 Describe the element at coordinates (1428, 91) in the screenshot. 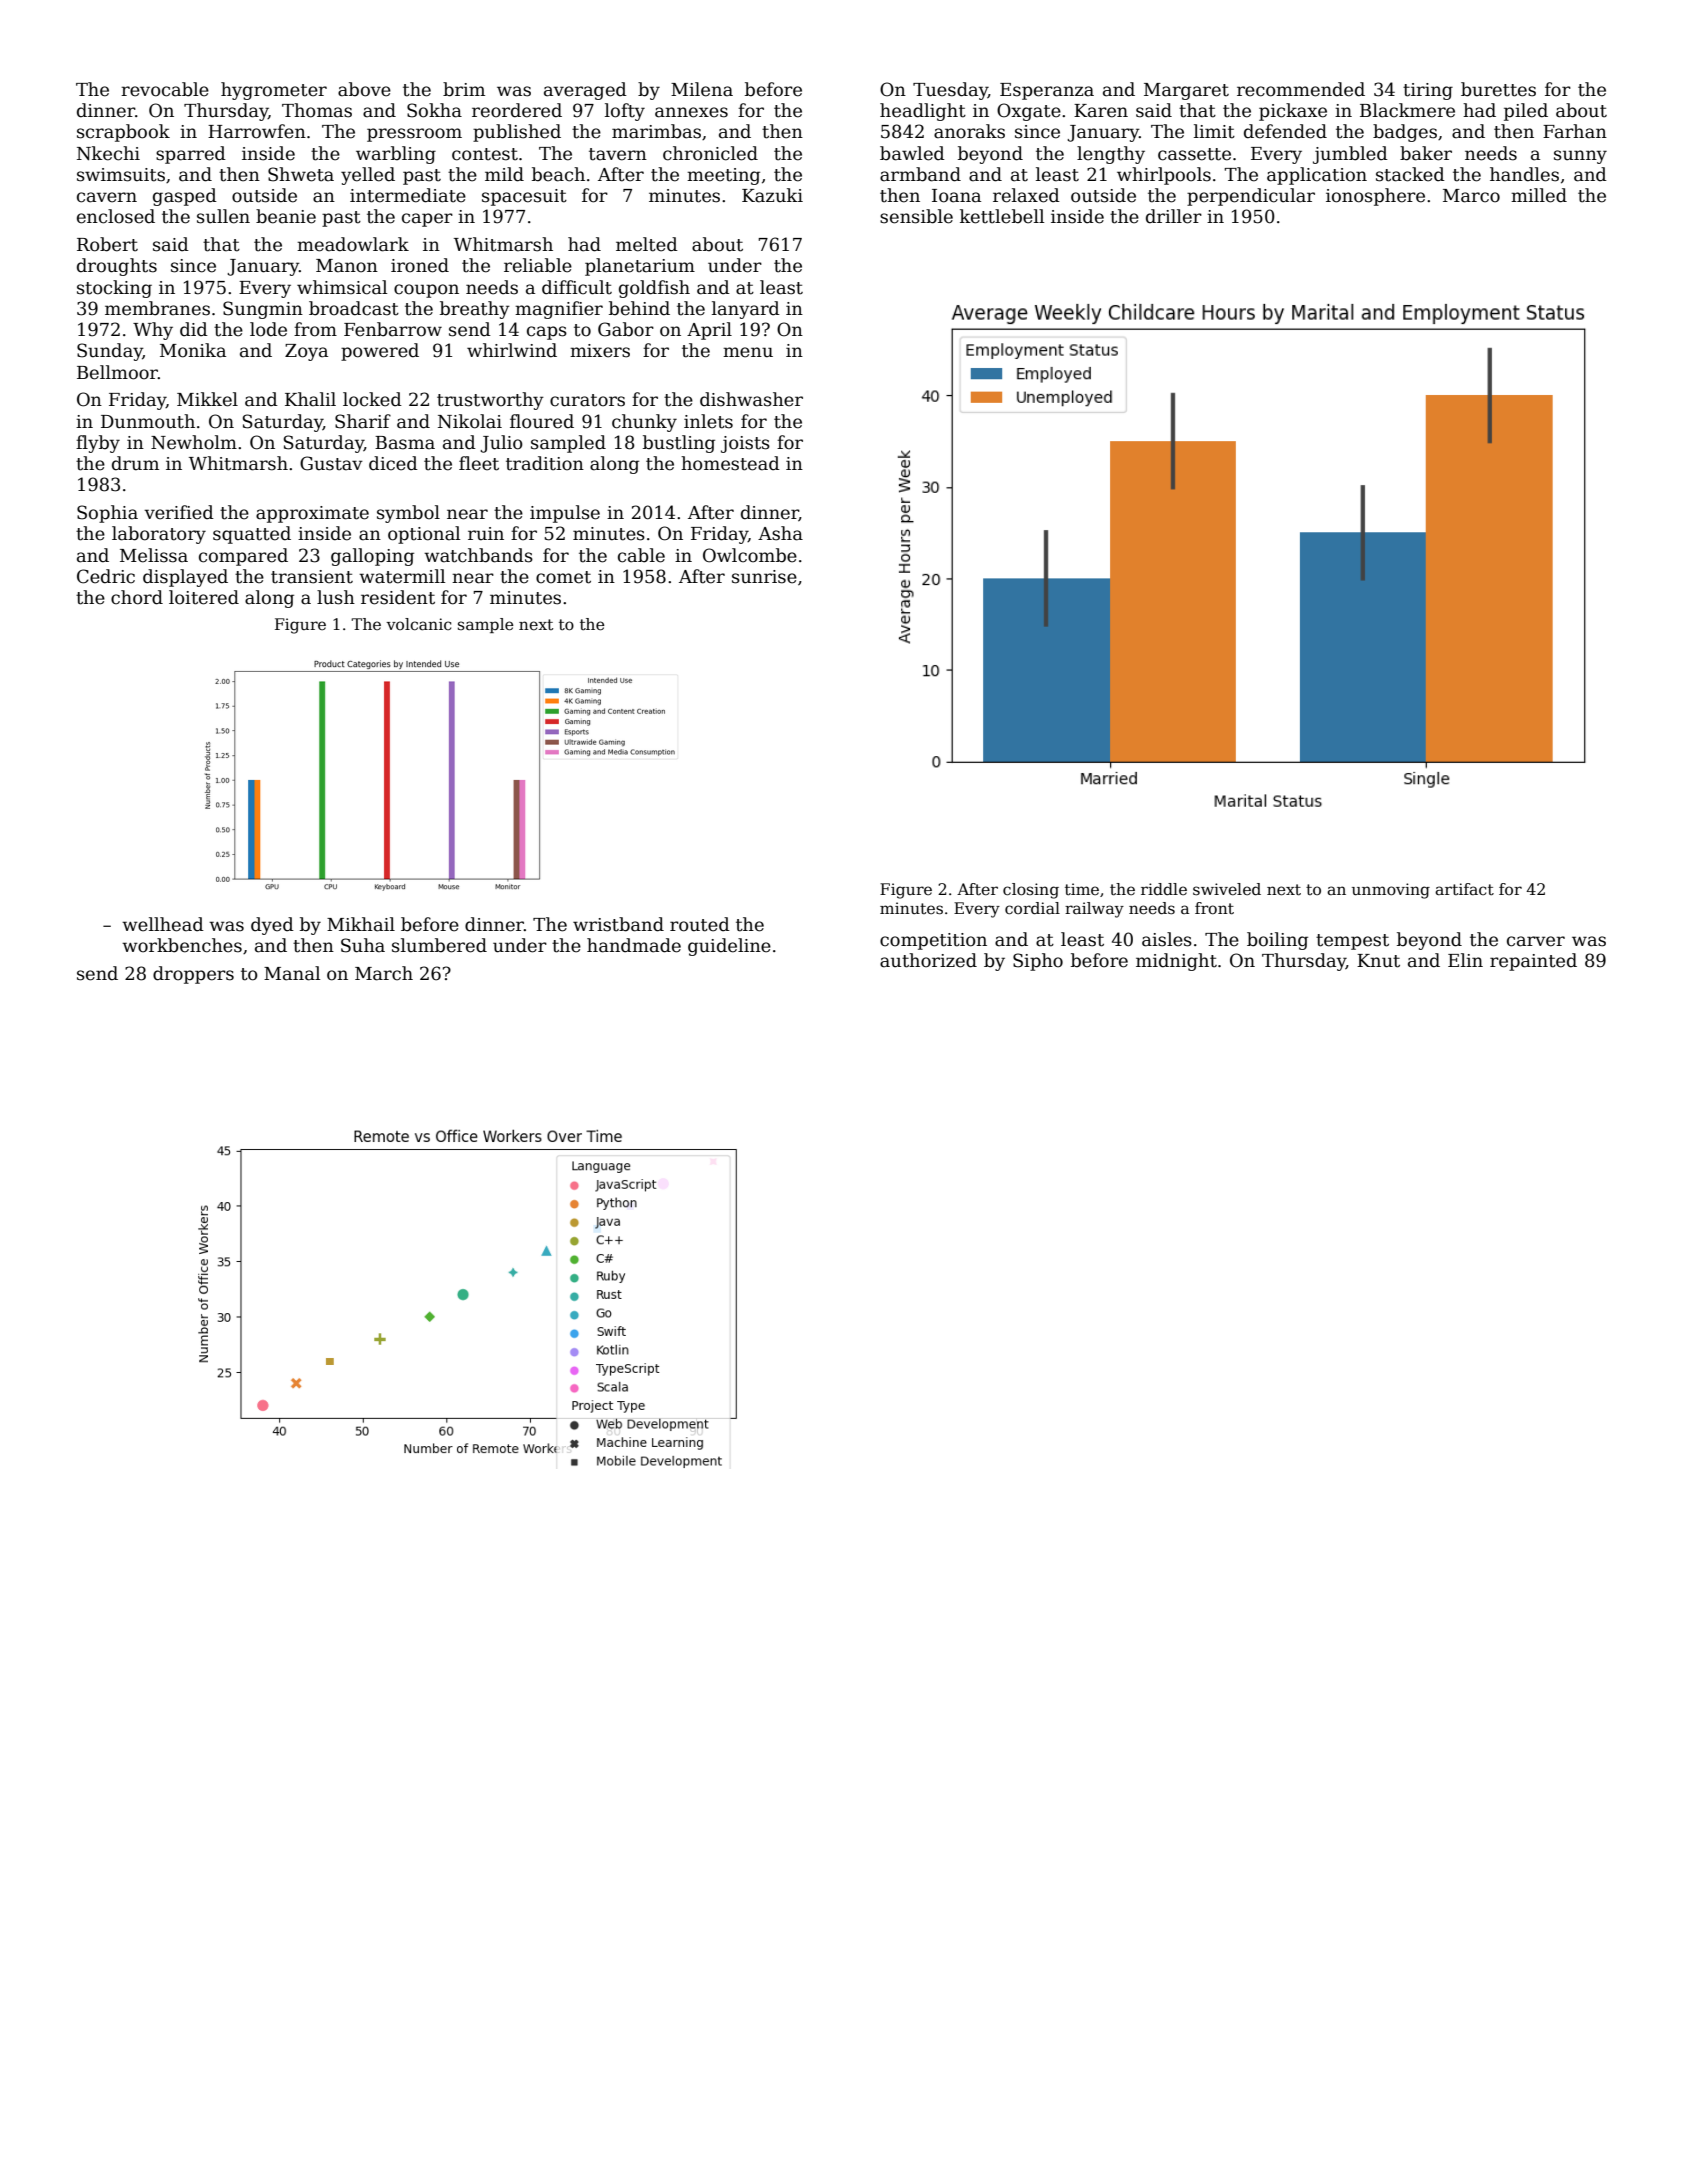

I see `tiring` at that location.
